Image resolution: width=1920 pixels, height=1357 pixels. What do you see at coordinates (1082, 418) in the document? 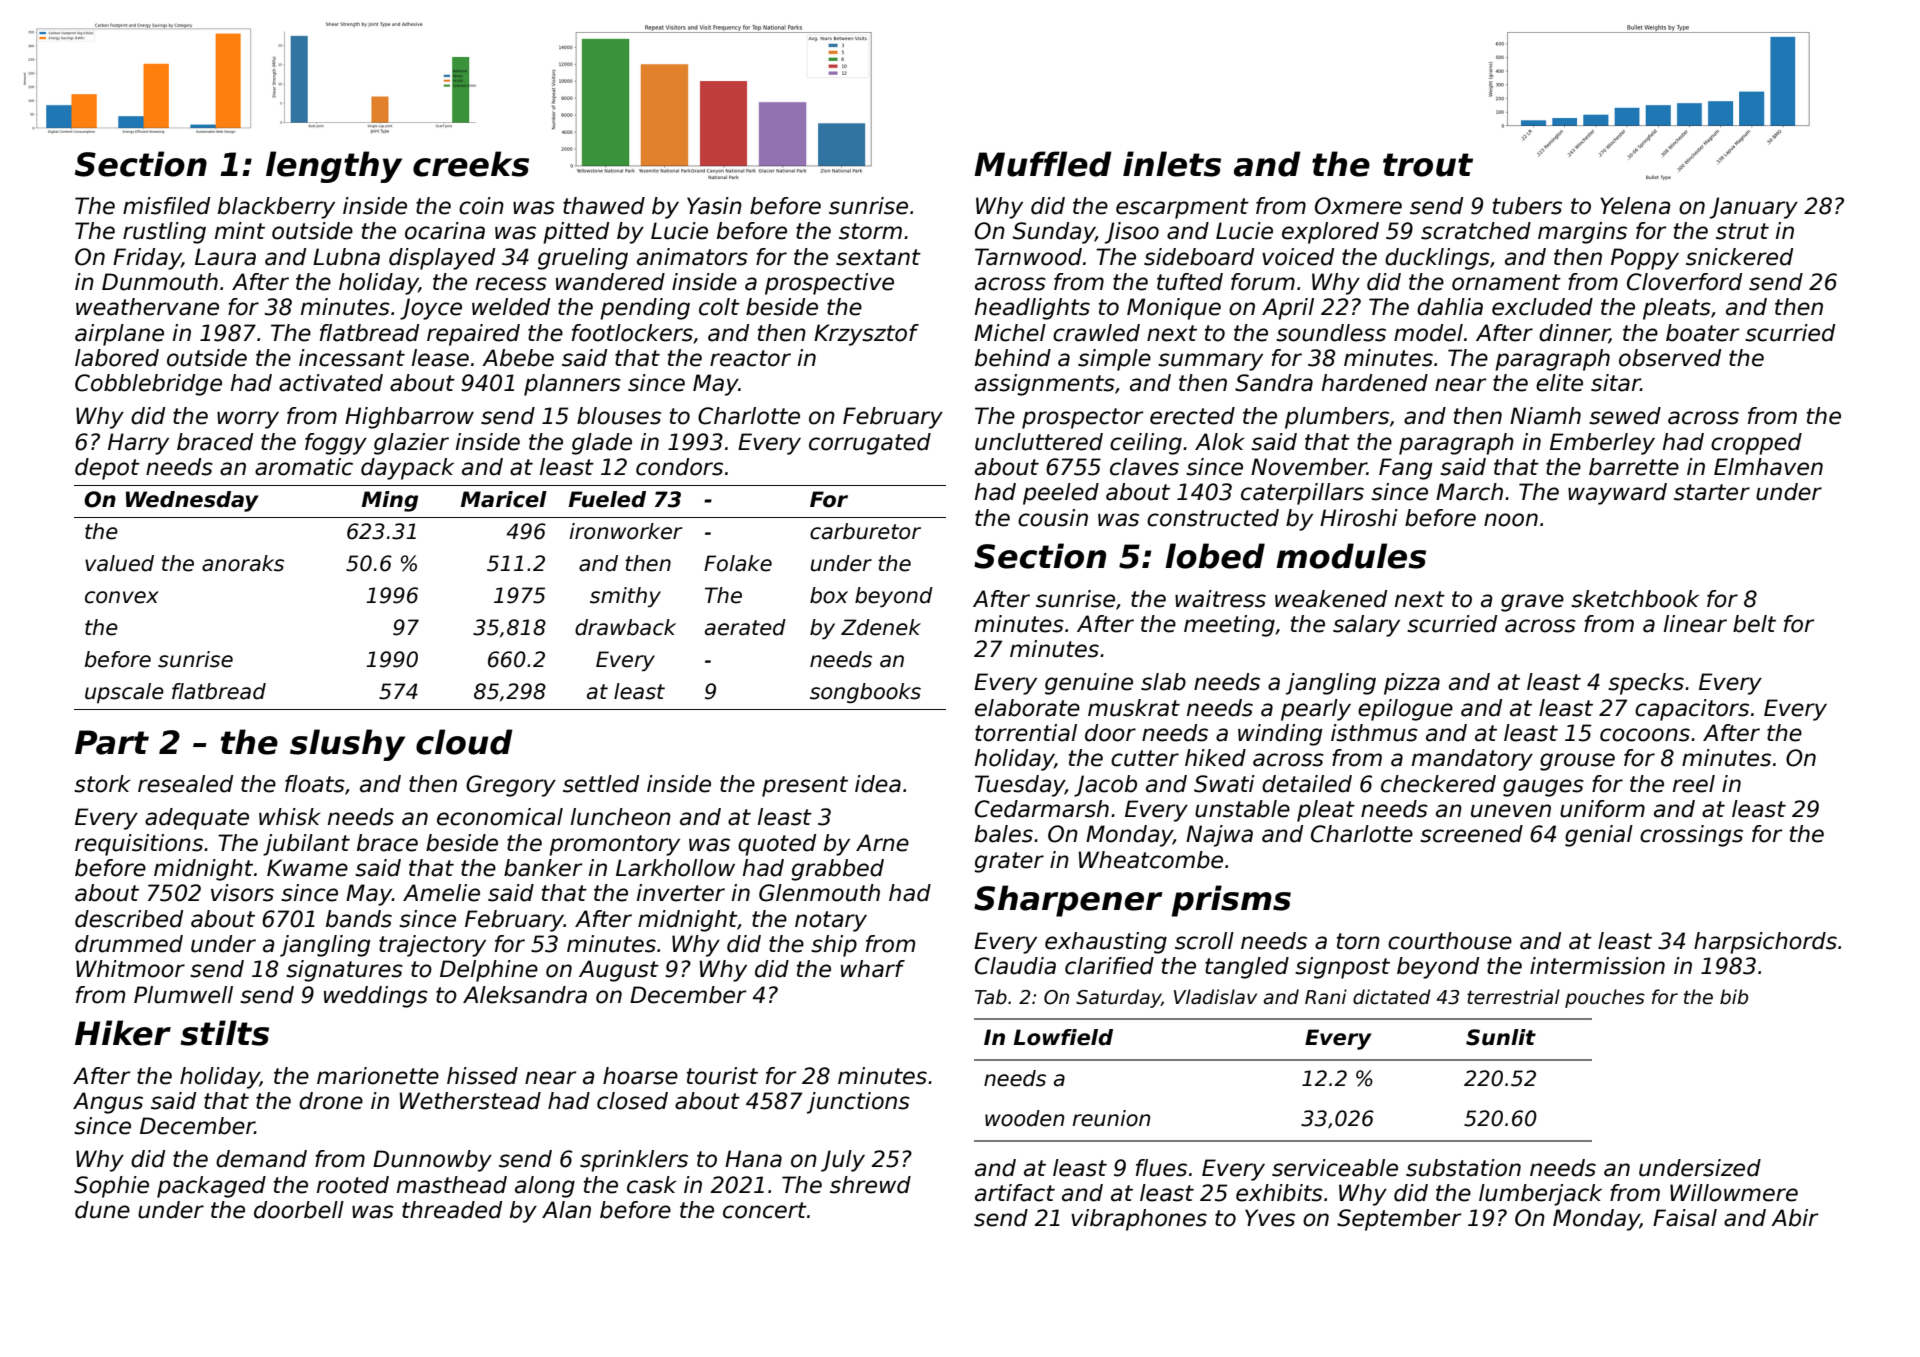
I see `prospector` at bounding box center [1082, 418].
